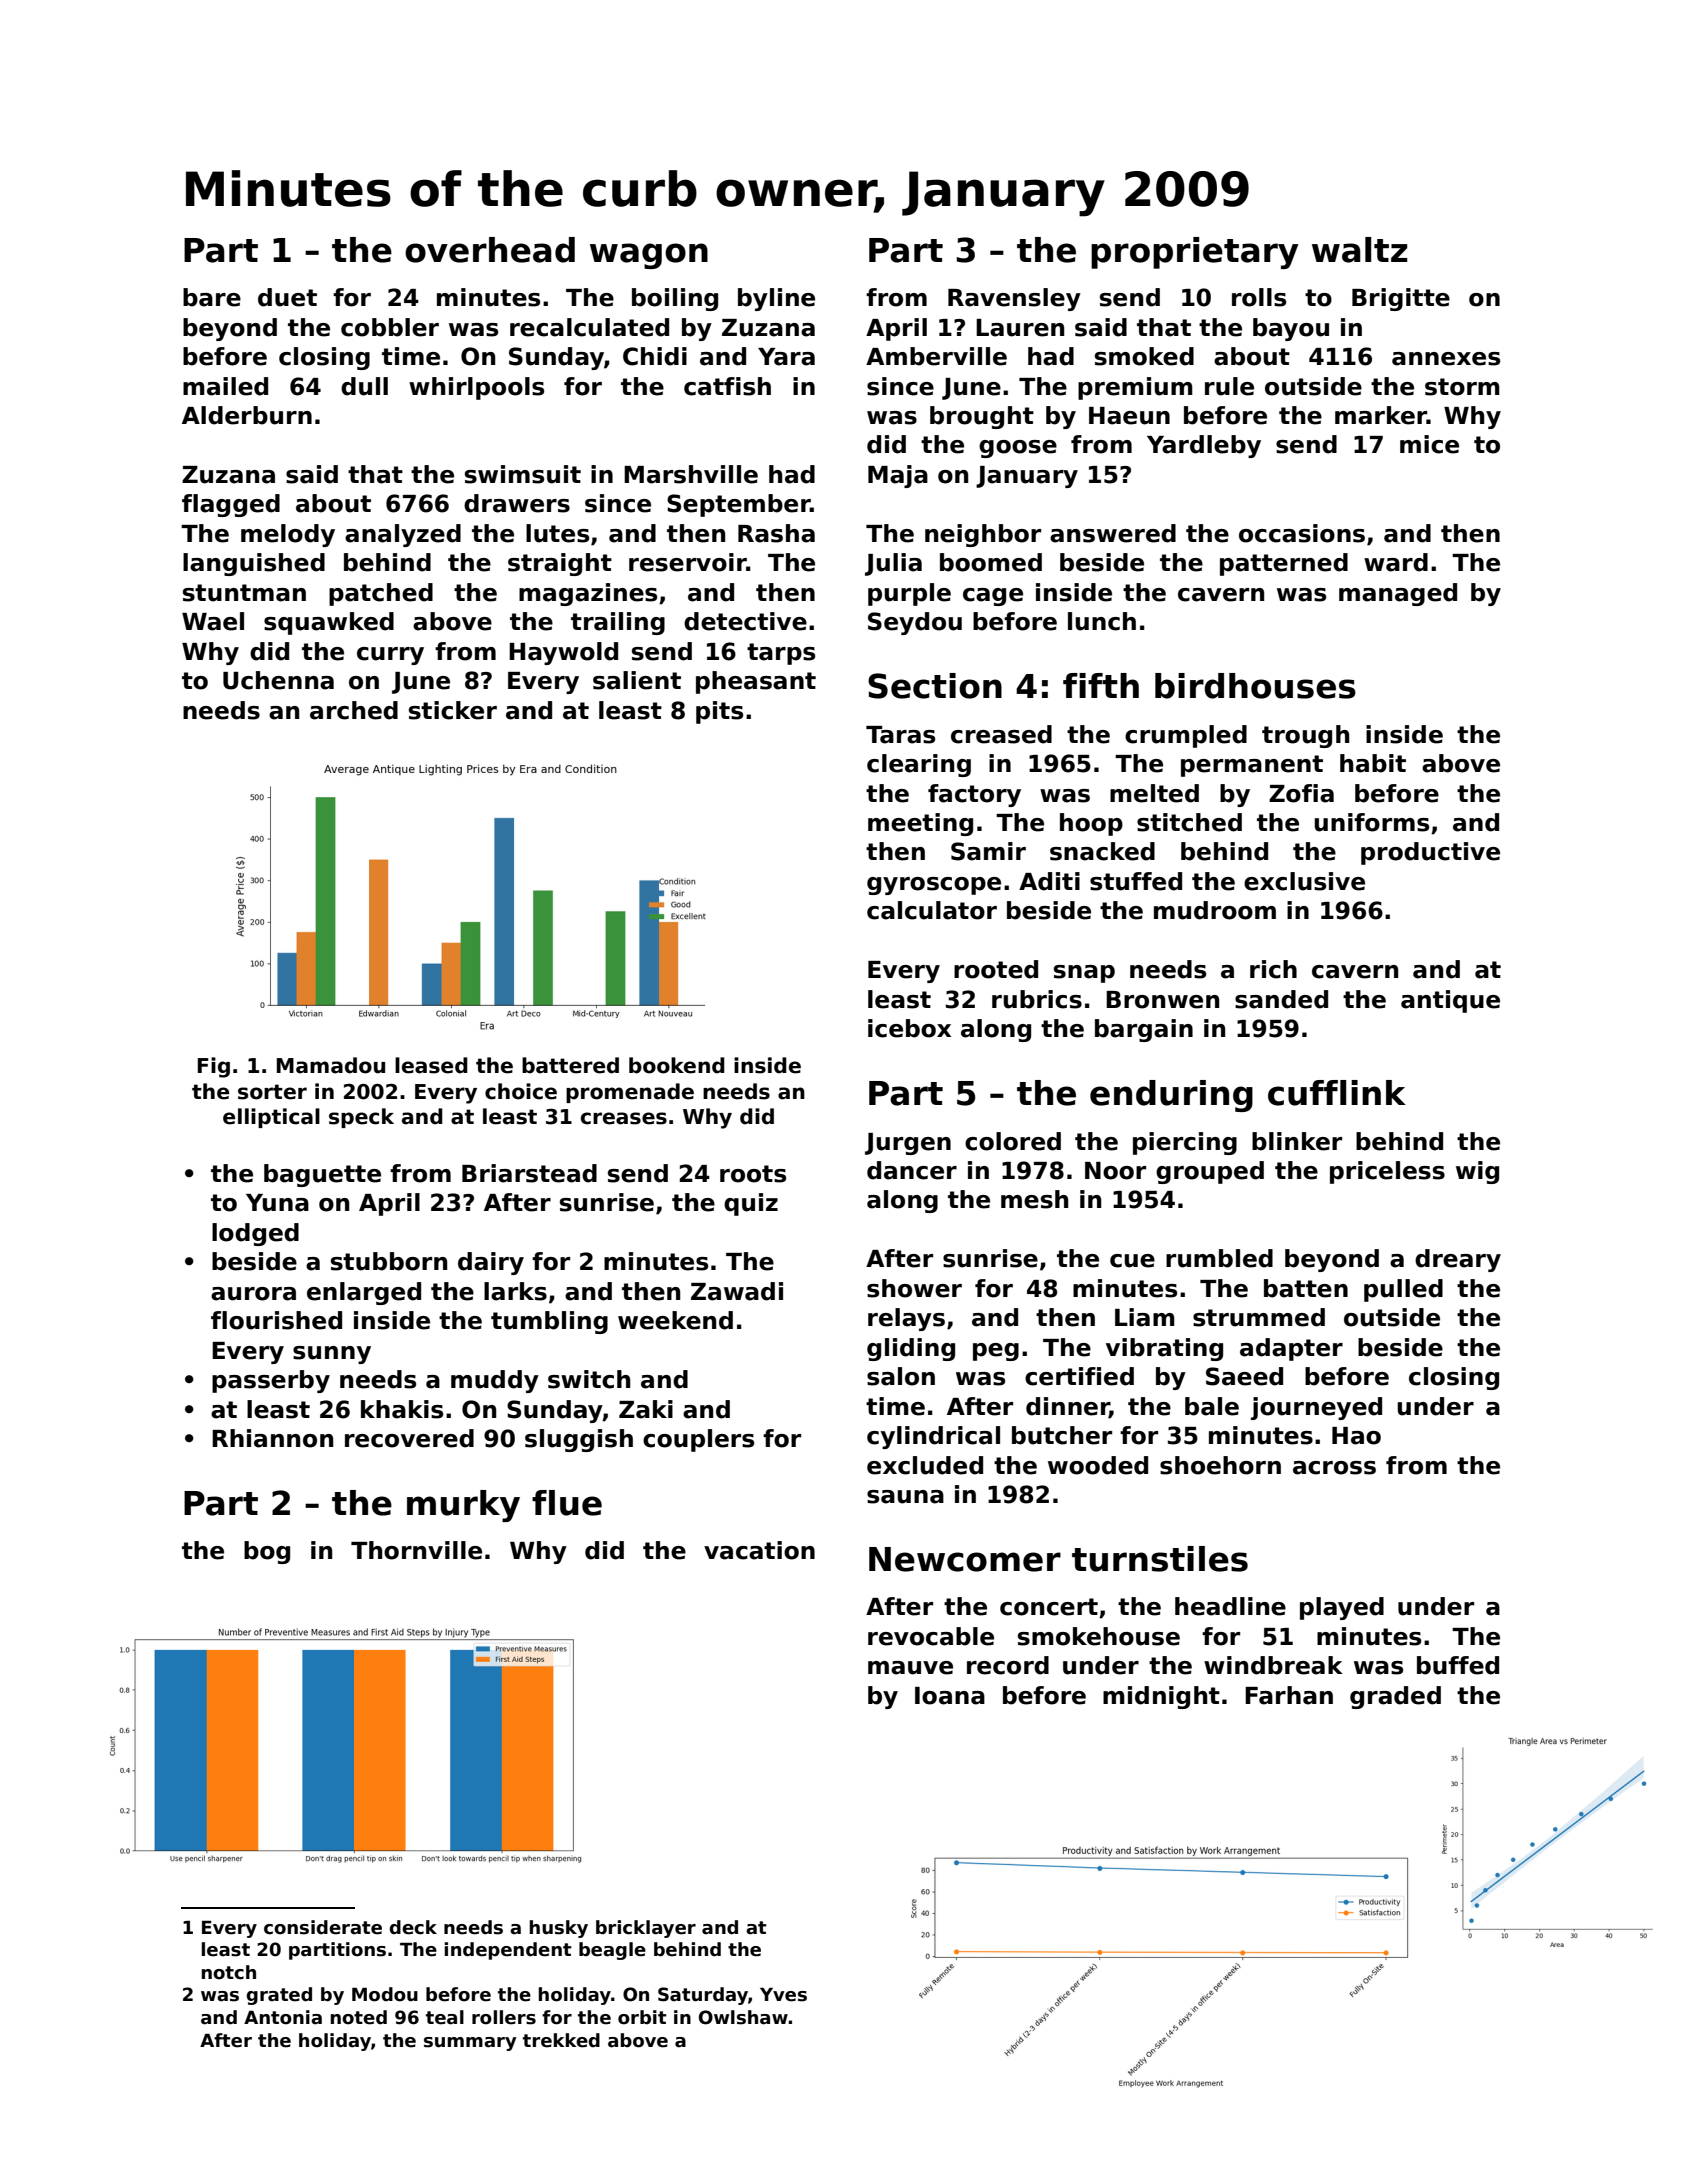 This page has height=2178, width=1683. Describe the element at coordinates (1289, 1695) in the page. I see `Farhan` at that location.
